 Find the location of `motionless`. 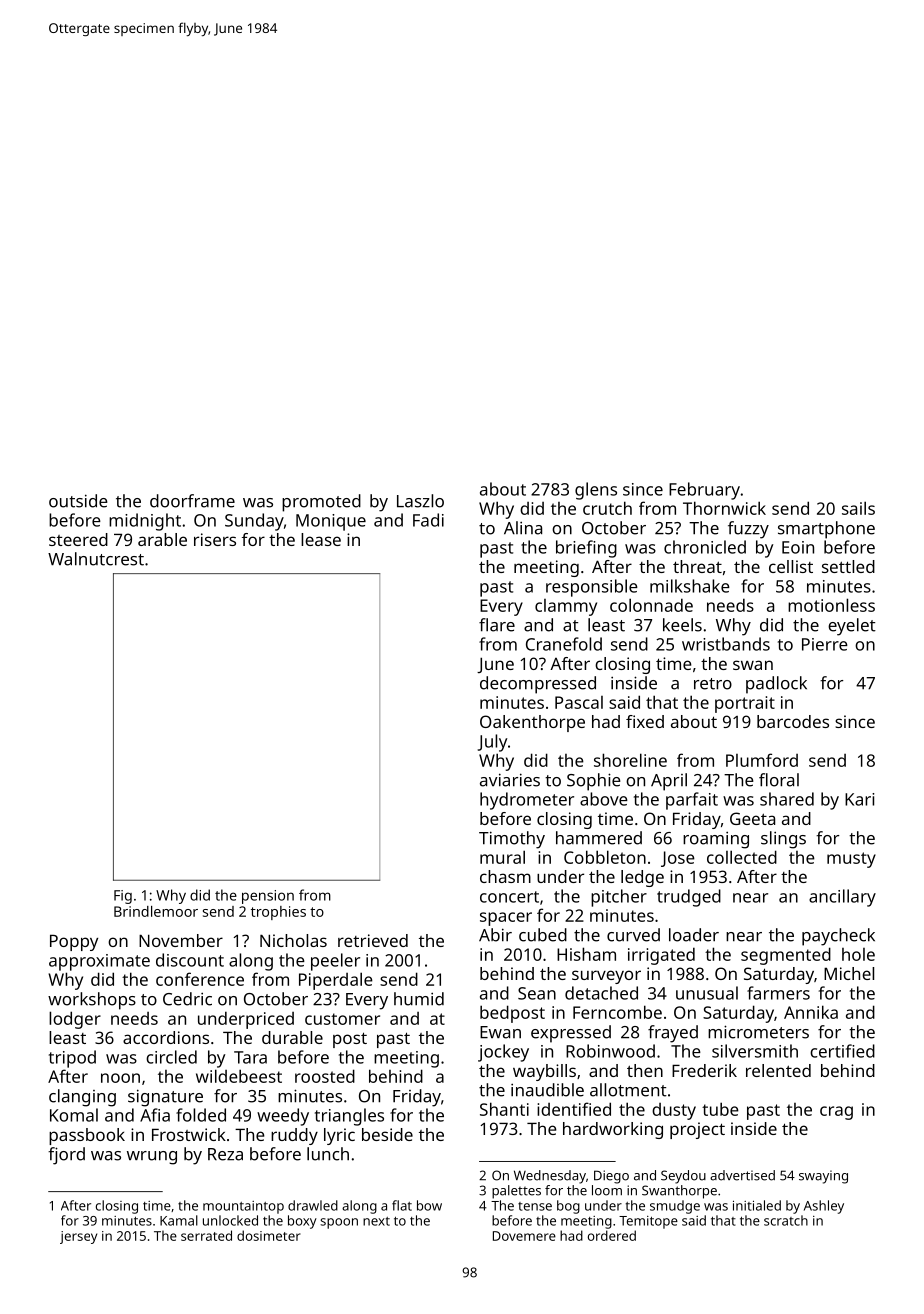

motionless is located at coordinates (831, 605).
